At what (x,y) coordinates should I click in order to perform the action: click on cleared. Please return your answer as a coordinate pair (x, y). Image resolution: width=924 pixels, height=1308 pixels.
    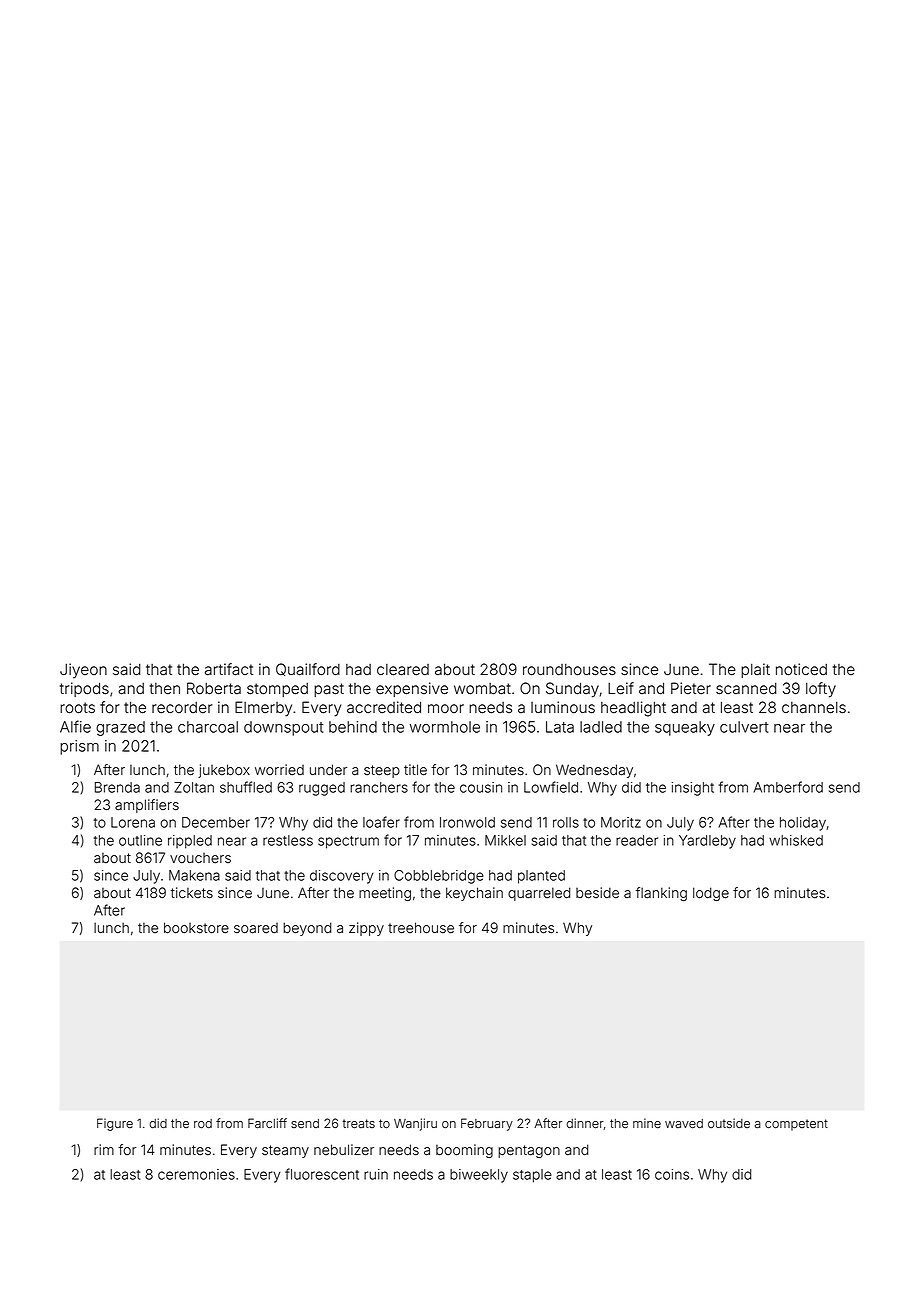
    Looking at the image, I should click on (403, 670).
